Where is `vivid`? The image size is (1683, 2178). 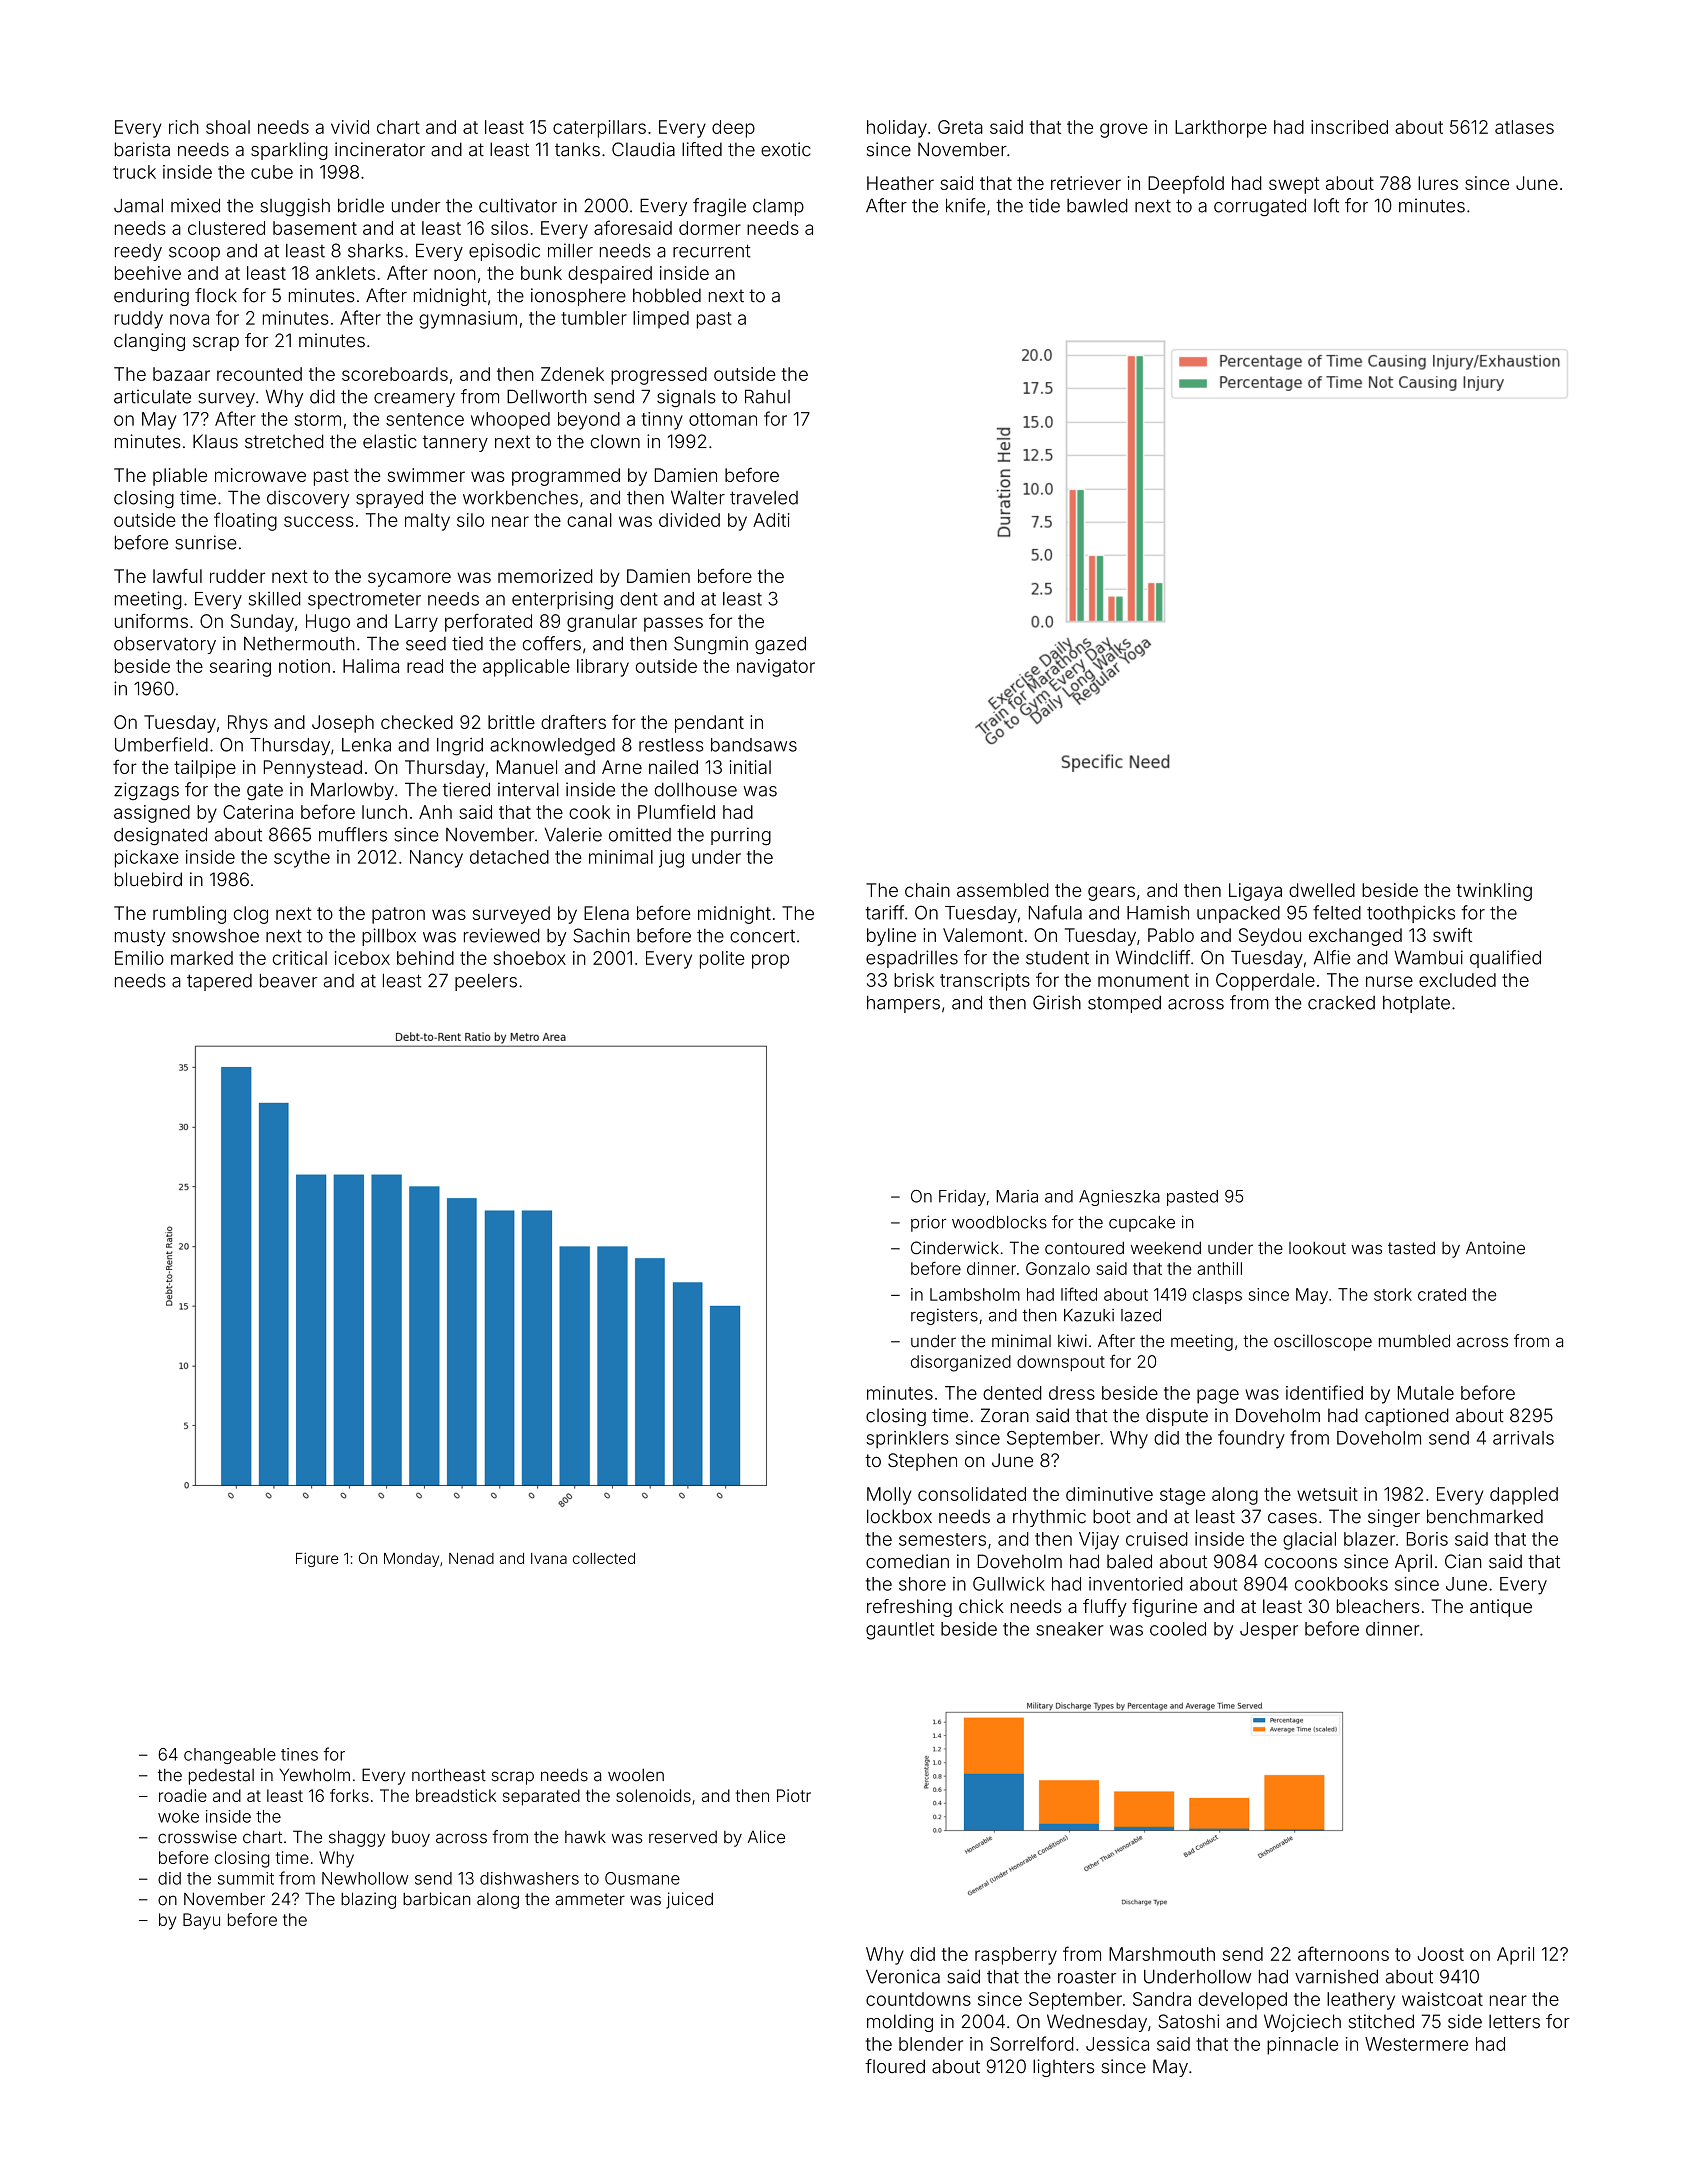
vivid is located at coordinates (350, 127).
